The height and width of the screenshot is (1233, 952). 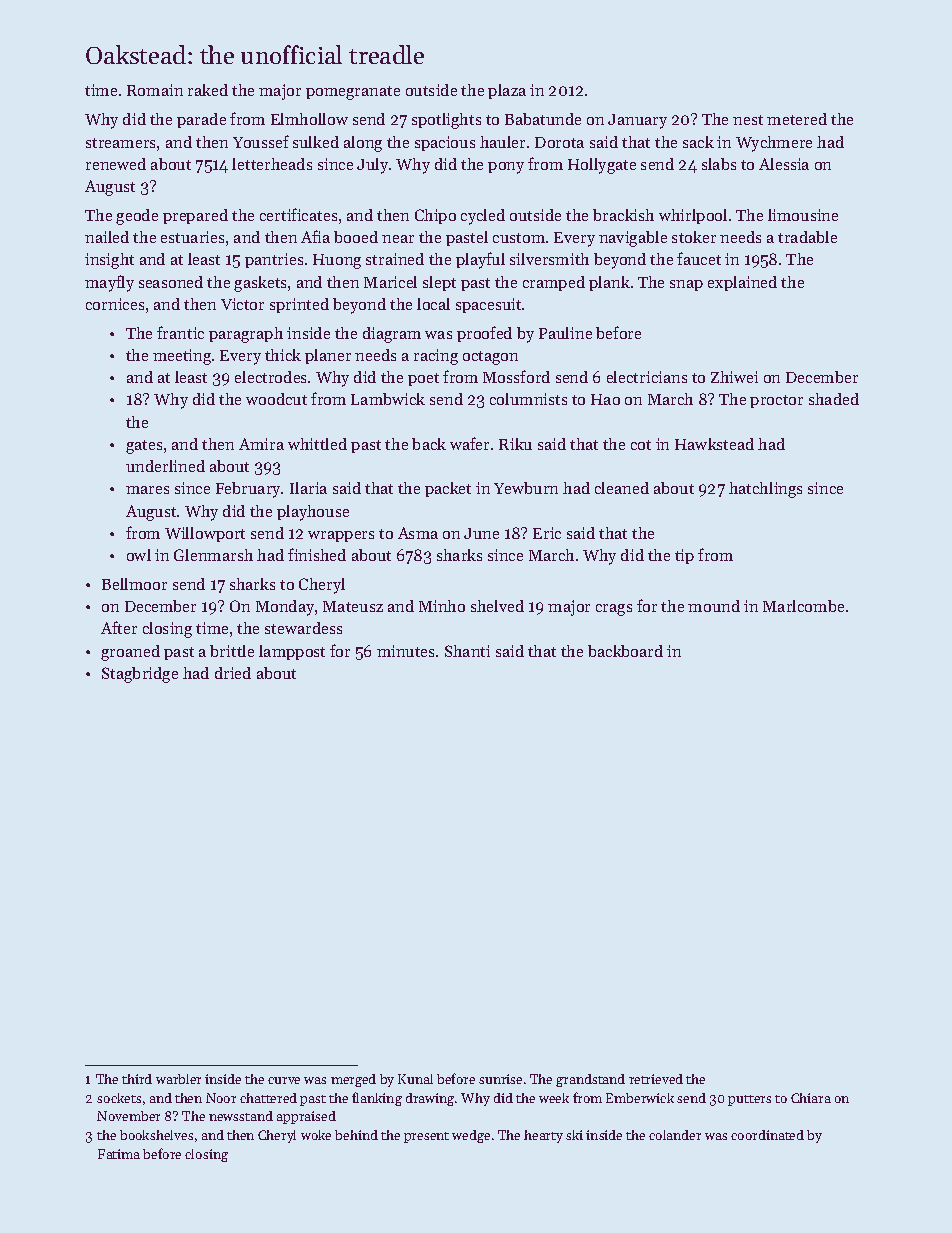 What do you see at coordinates (119, 1154) in the screenshot?
I see `Fatima` at bounding box center [119, 1154].
